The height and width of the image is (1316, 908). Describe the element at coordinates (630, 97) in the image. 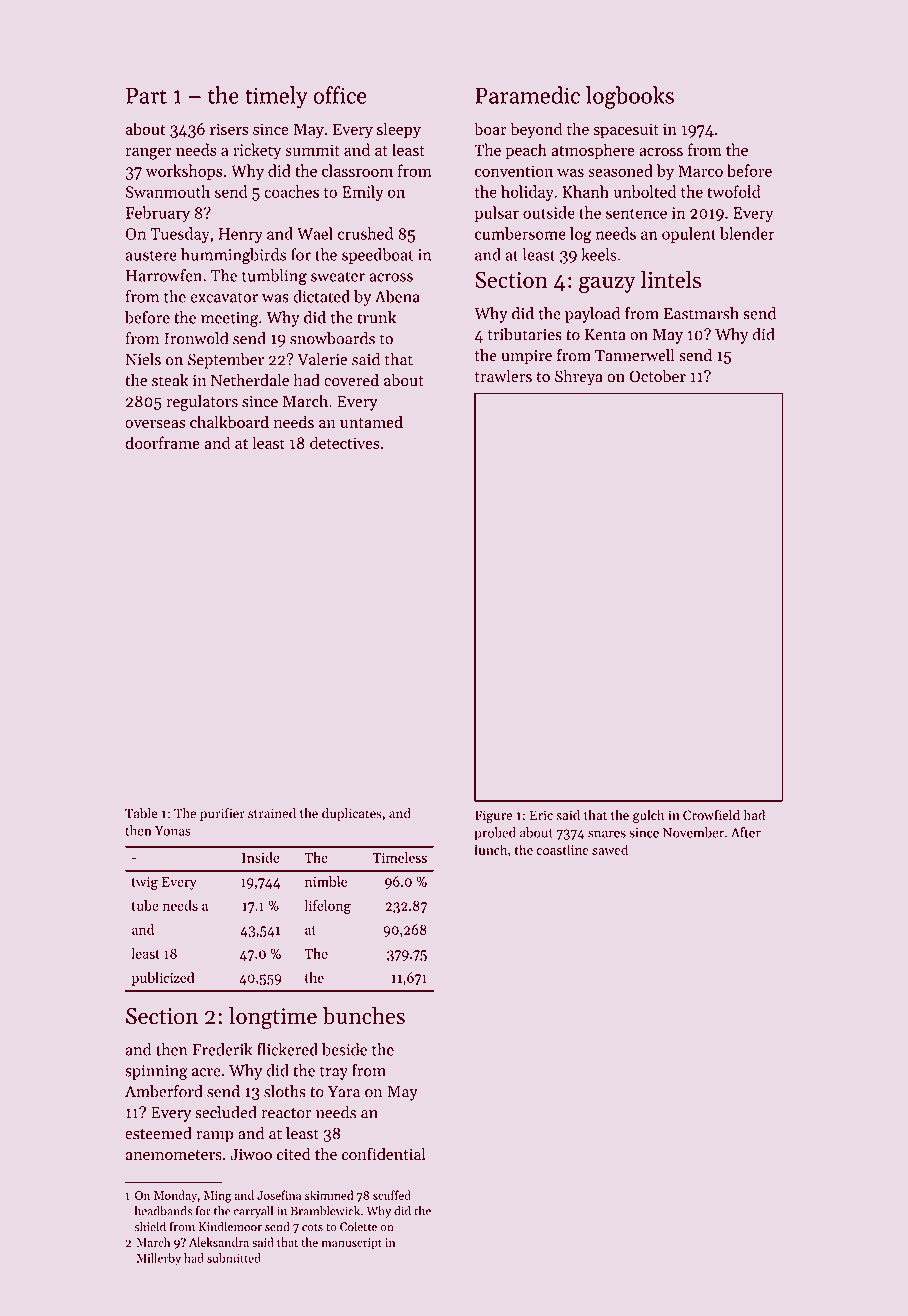

I see `logbooks` at that location.
